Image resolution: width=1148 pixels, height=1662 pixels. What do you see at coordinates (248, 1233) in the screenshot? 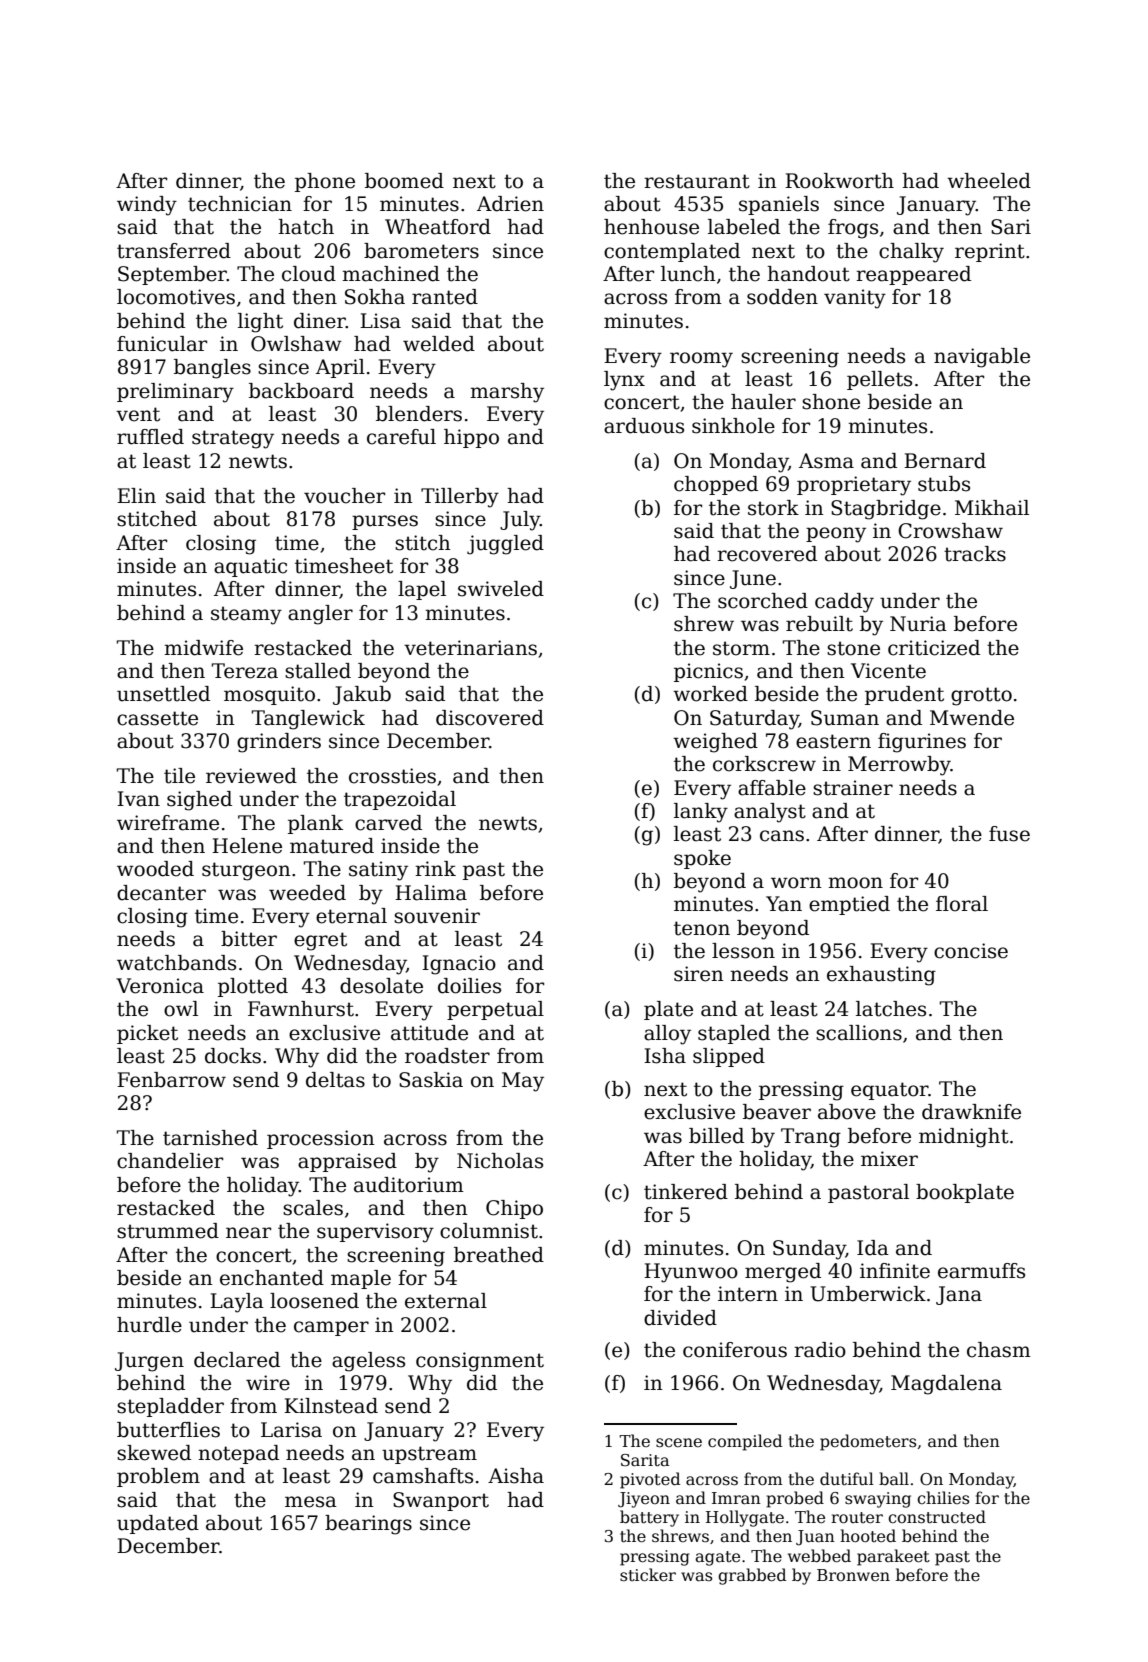
I see `near` at bounding box center [248, 1233].
